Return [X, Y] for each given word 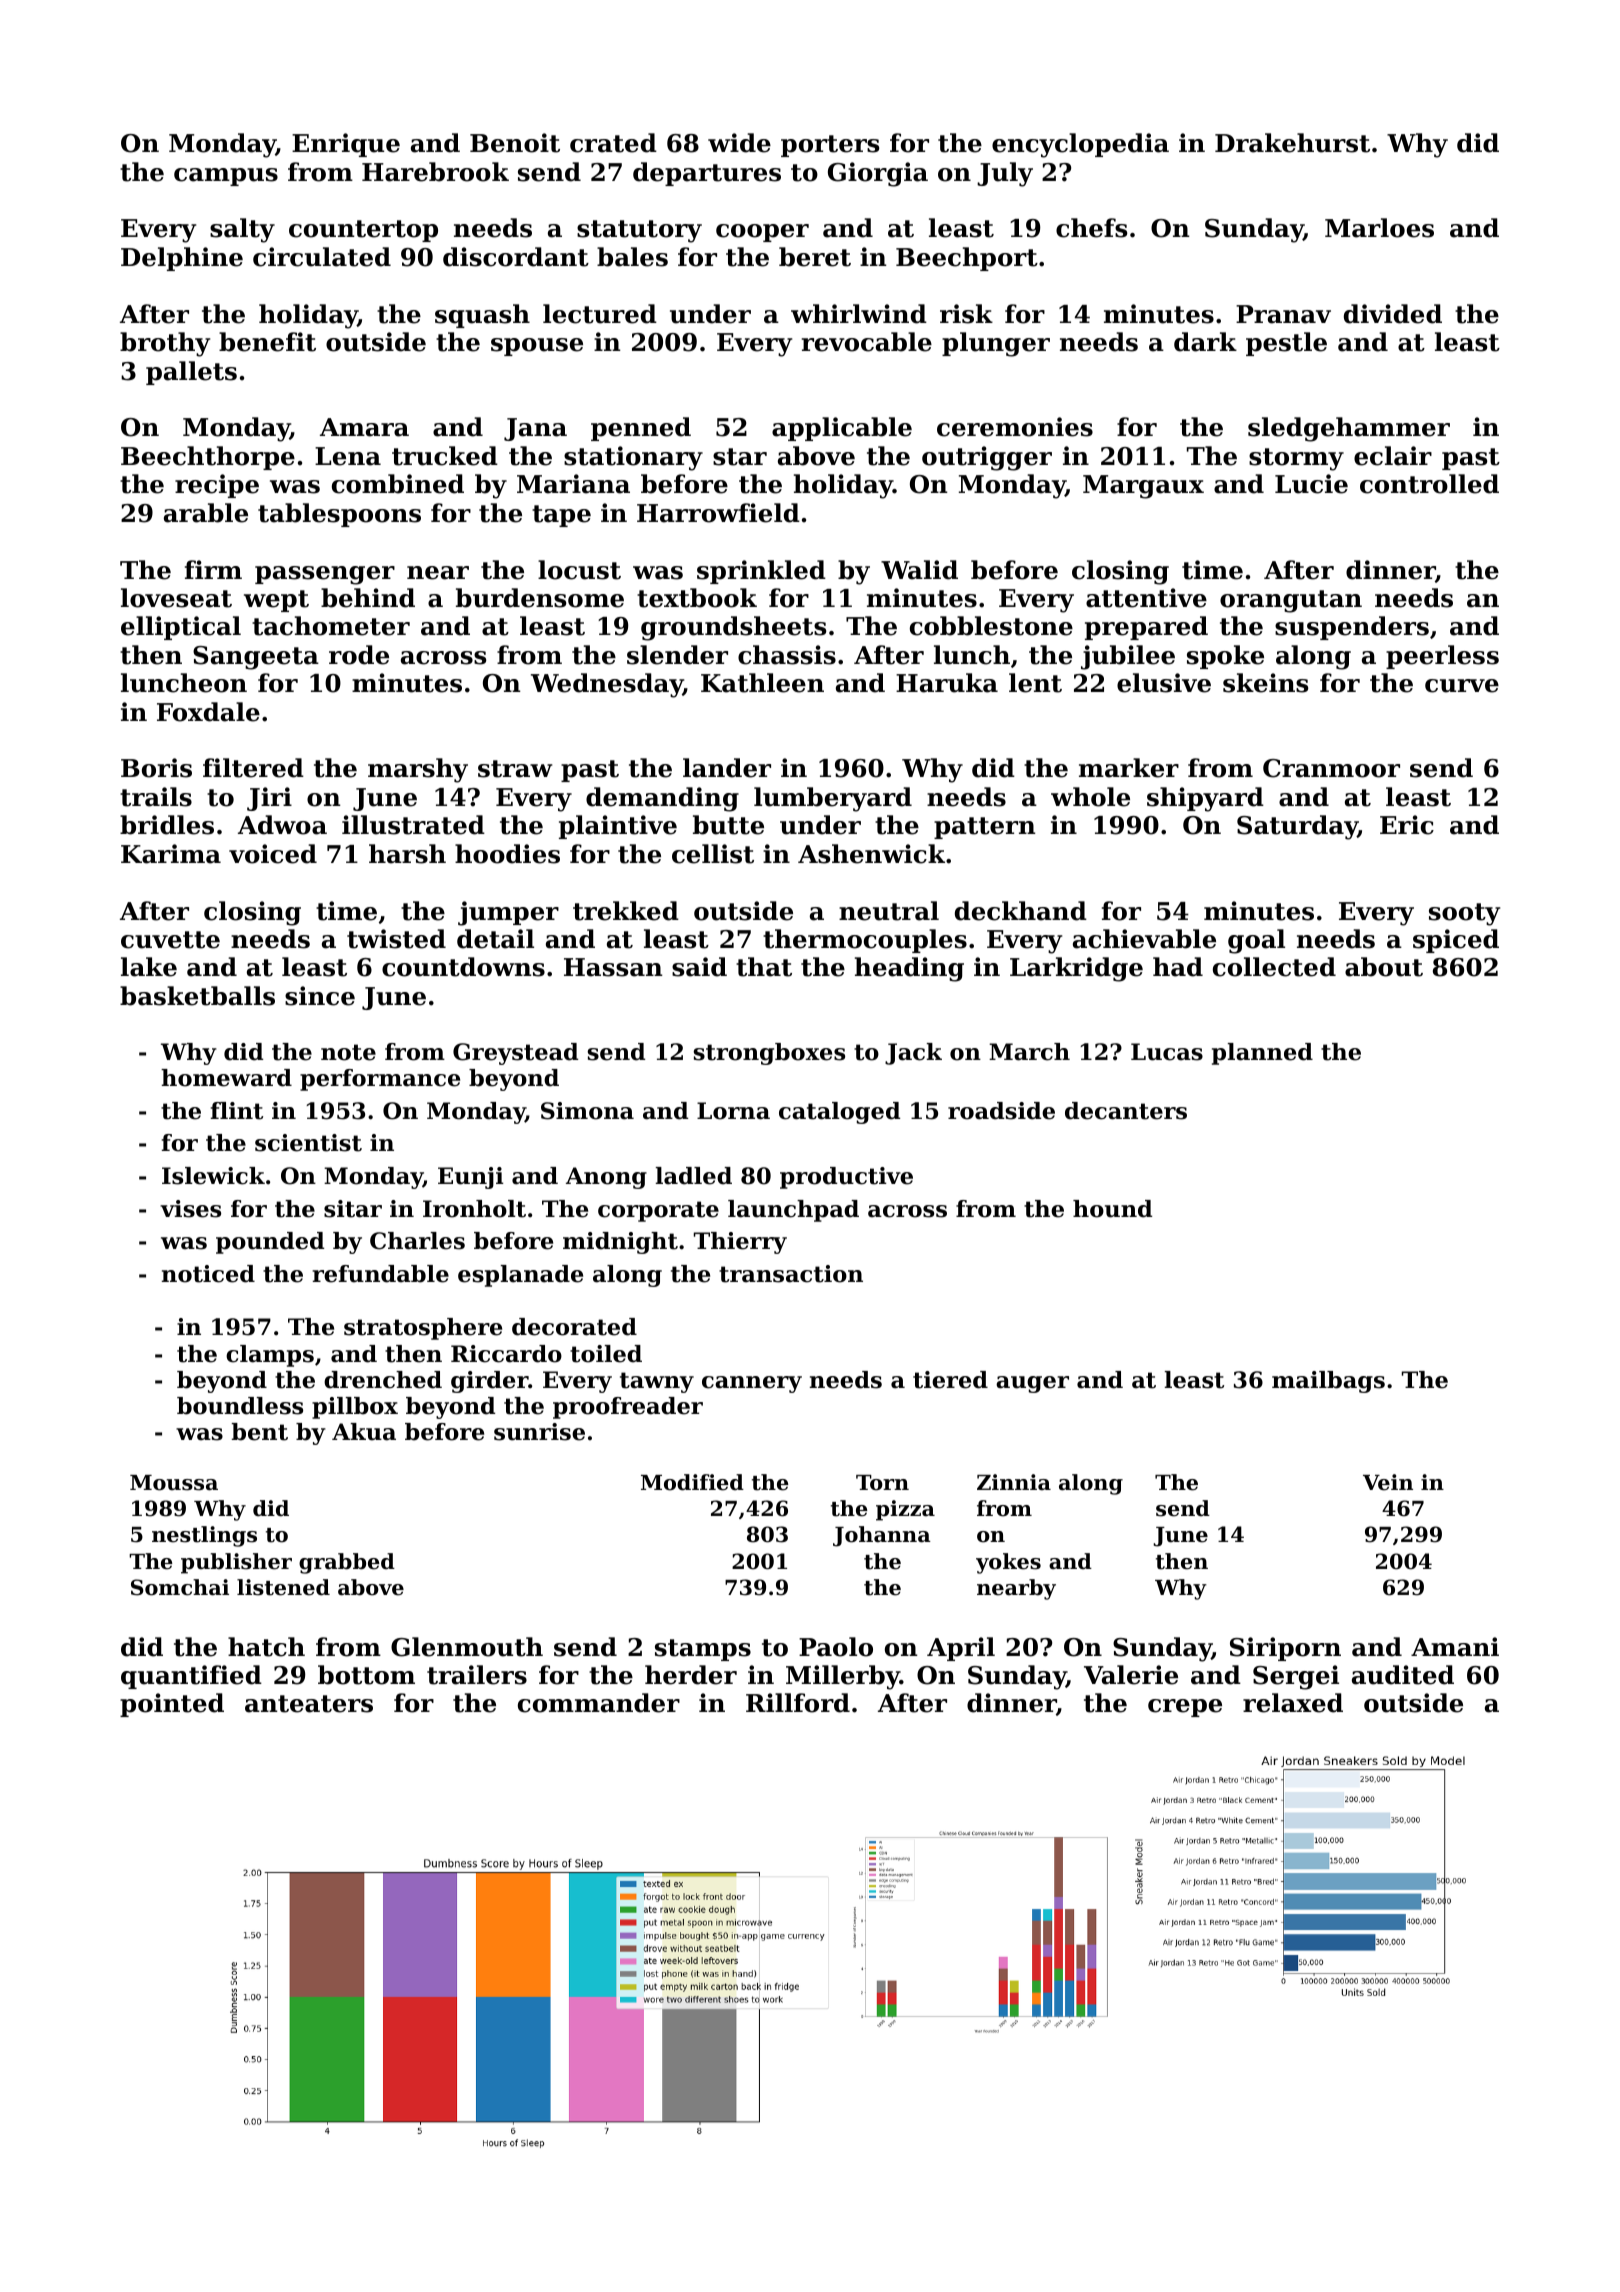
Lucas [1167, 1052]
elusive [1164, 683]
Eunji [471, 1178]
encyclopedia [1080, 145]
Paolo [836, 1647]
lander [727, 768]
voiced [273, 854]
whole [1090, 797]
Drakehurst [1292, 143]
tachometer [331, 626]
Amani [1455, 1647]
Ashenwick [871, 854]
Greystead [515, 1054]
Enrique [346, 145]
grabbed [347, 1563]
